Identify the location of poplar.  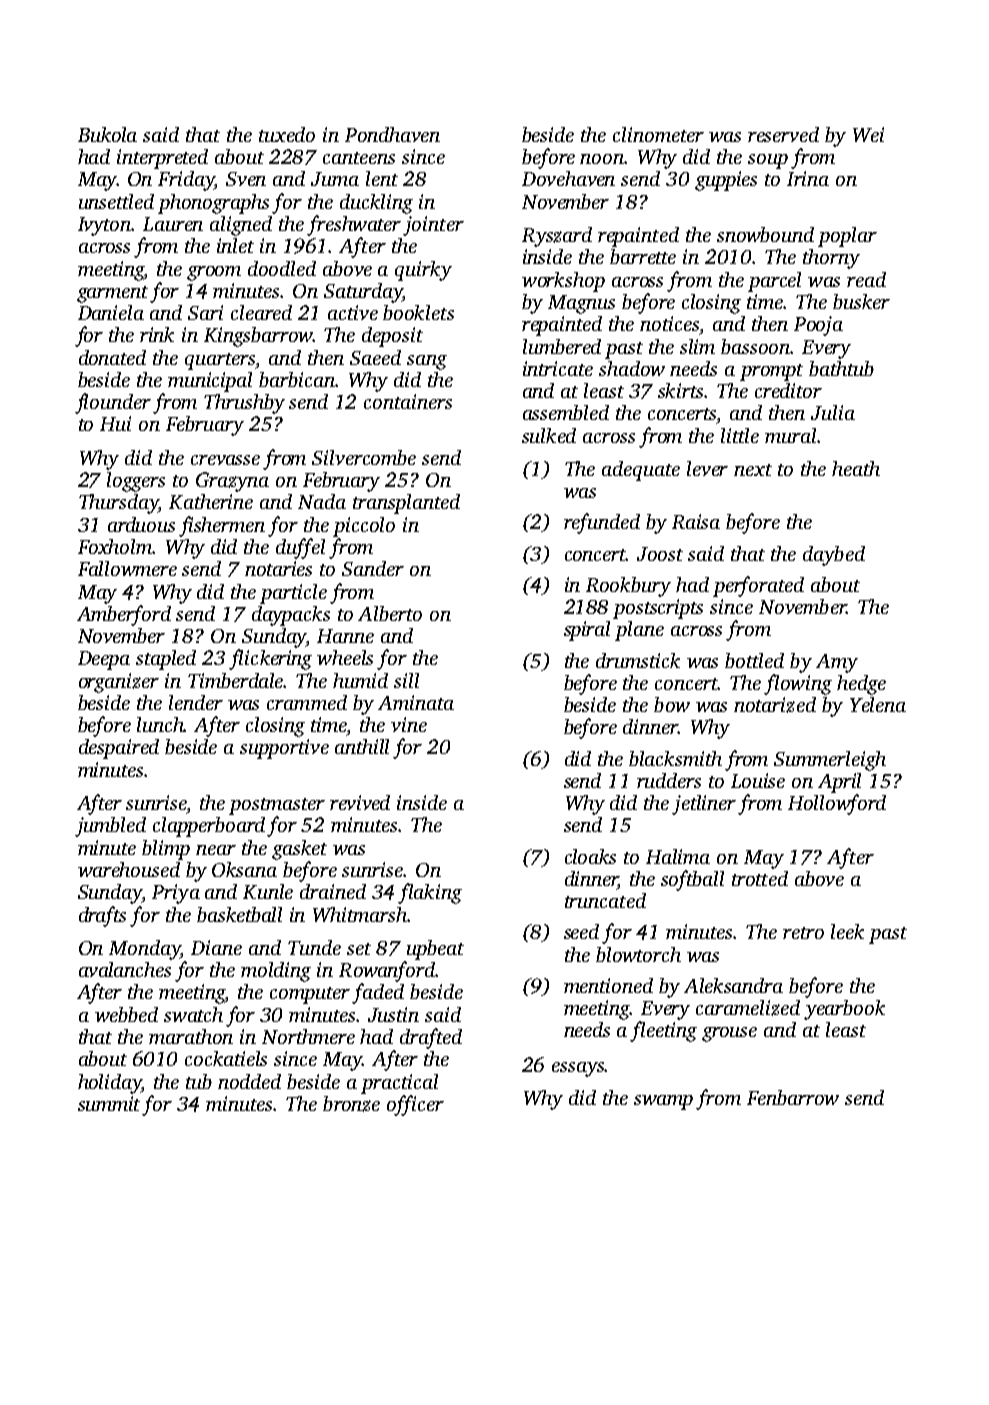
(847, 237).
